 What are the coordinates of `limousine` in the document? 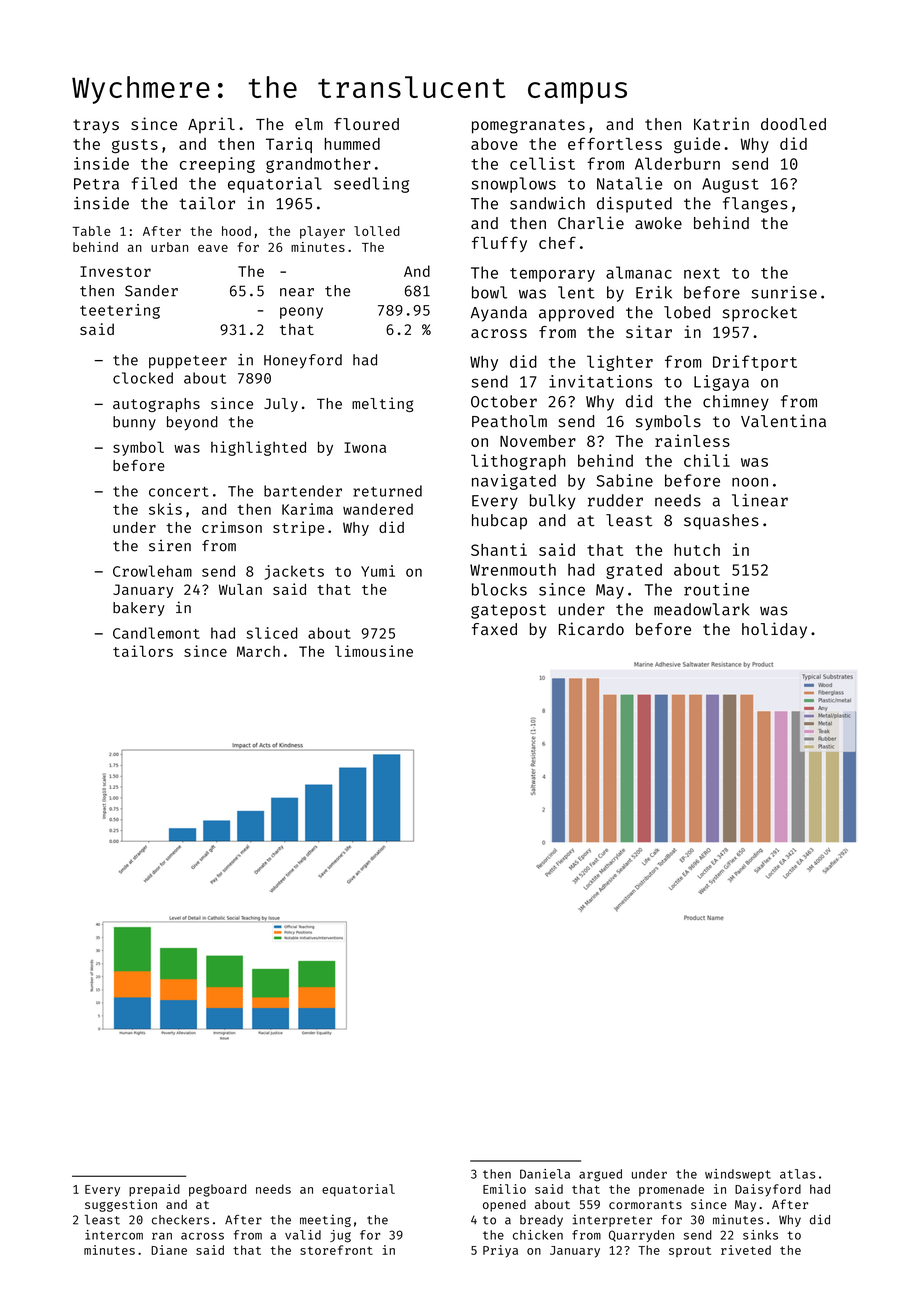 It's located at (374, 651).
